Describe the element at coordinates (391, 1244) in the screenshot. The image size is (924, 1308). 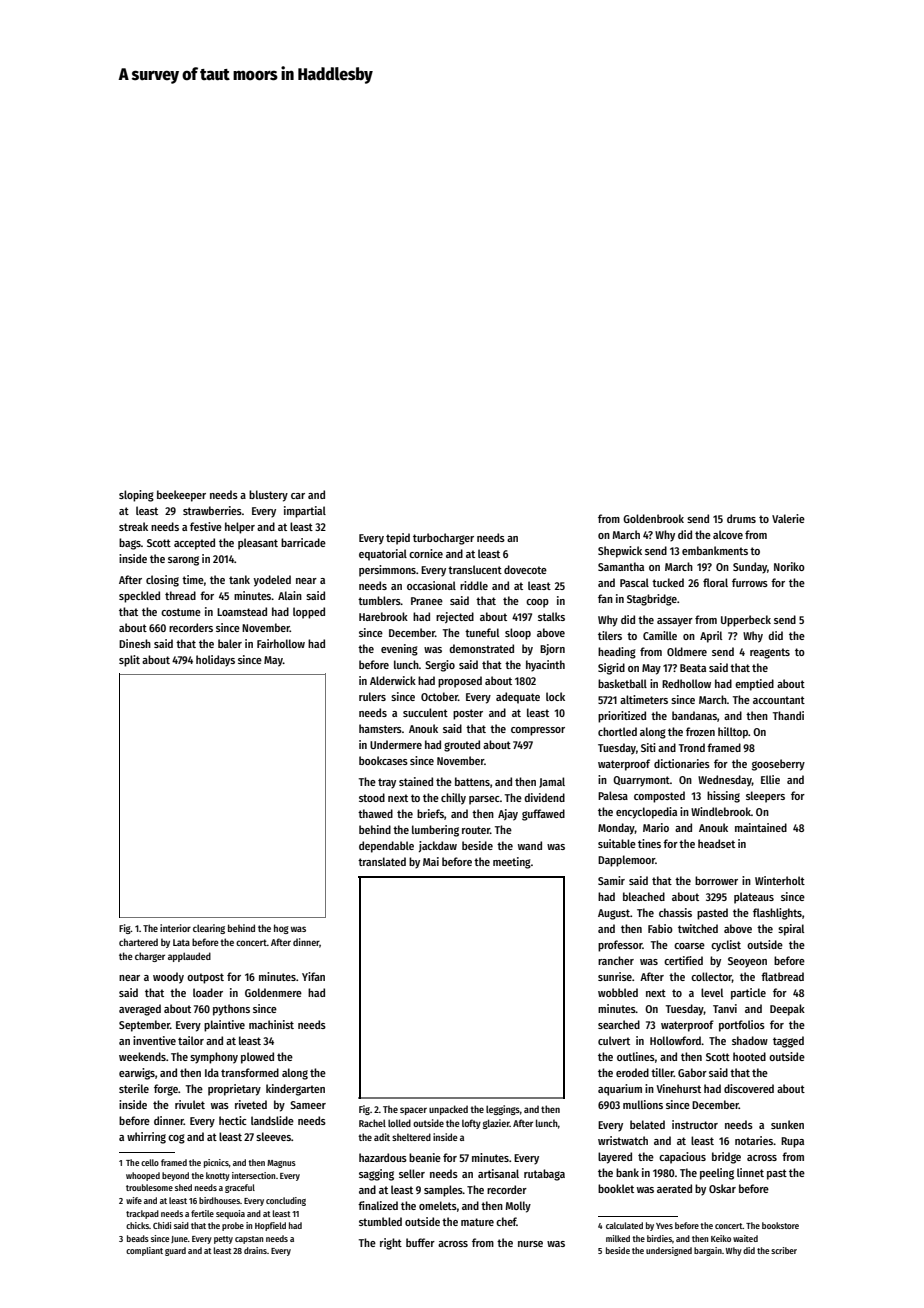
I see `right` at that location.
